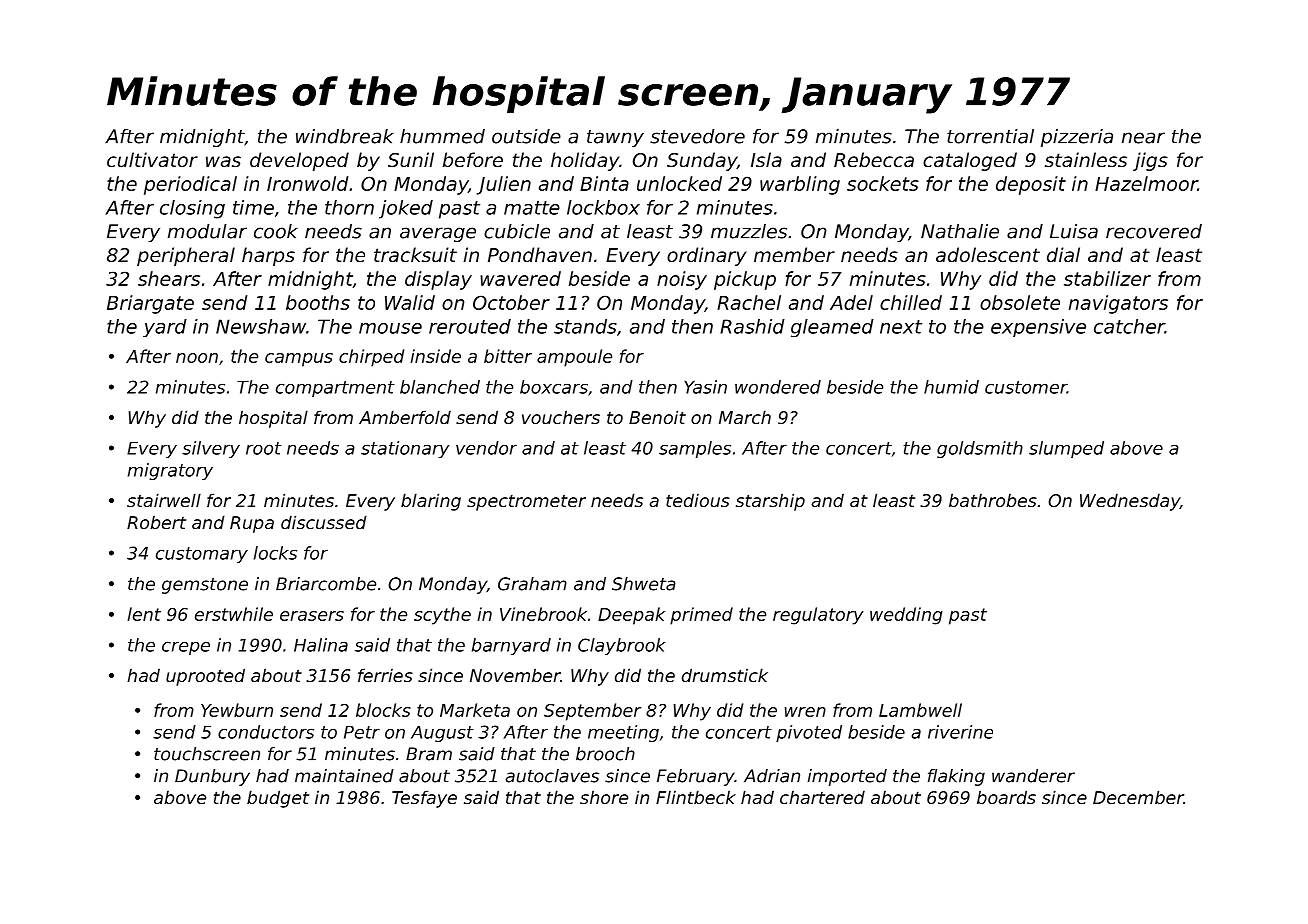 The image size is (1308, 924). What do you see at coordinates (585, 326) in the screenshot?
I see `stands` at bounding box center [585, 326].
